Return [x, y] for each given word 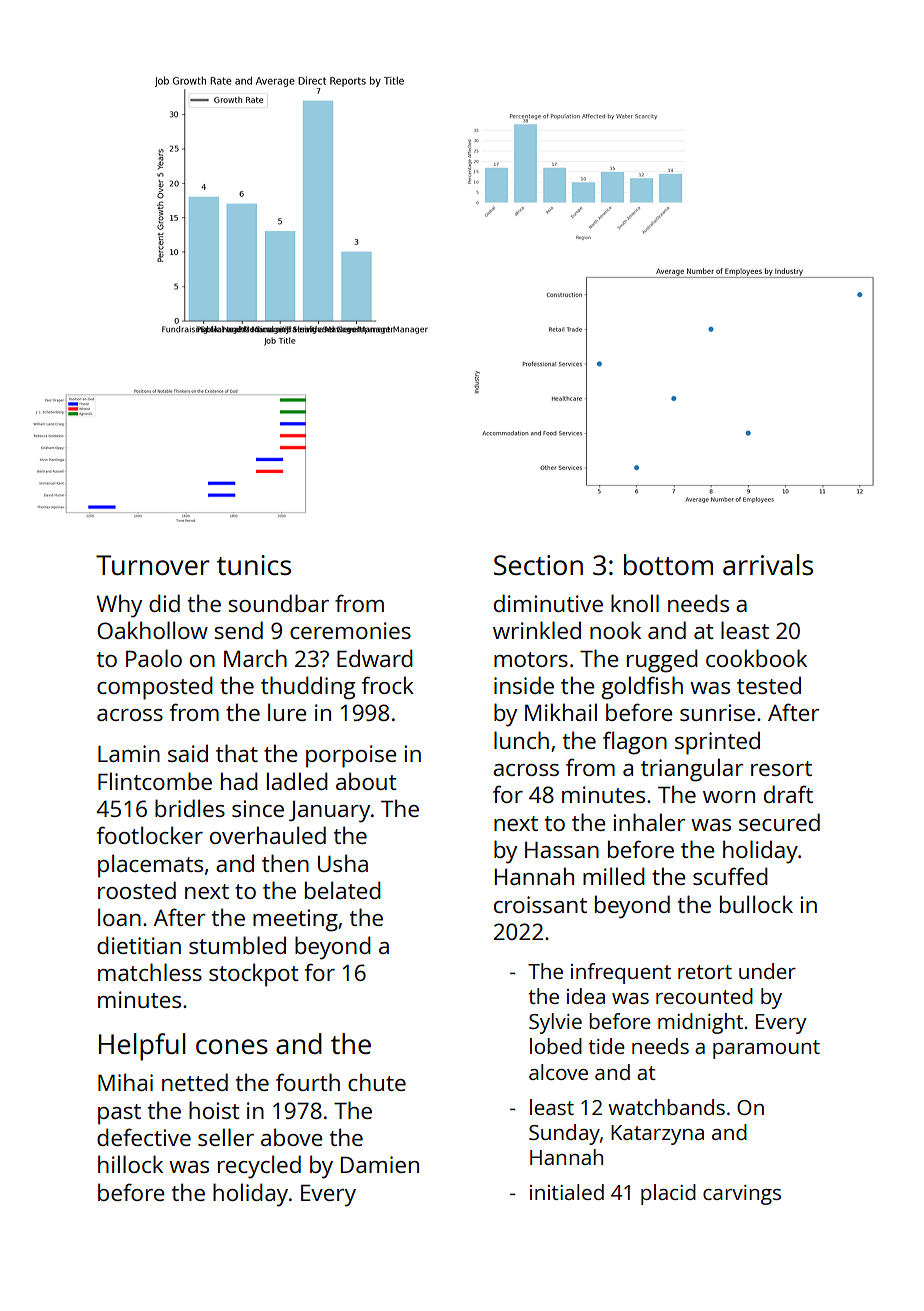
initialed [567, 1192]
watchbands [666, 1107]
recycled [259, 1167]
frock [388, 685]
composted [155, 688]
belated [343, 890]
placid [668, 1194]
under [767, 971]
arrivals [768, 564]
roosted [137, 890]
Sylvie [555, 1023]
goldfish [642, 688]
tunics [254, 565]
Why [119, 606]
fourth [308, 1082]
